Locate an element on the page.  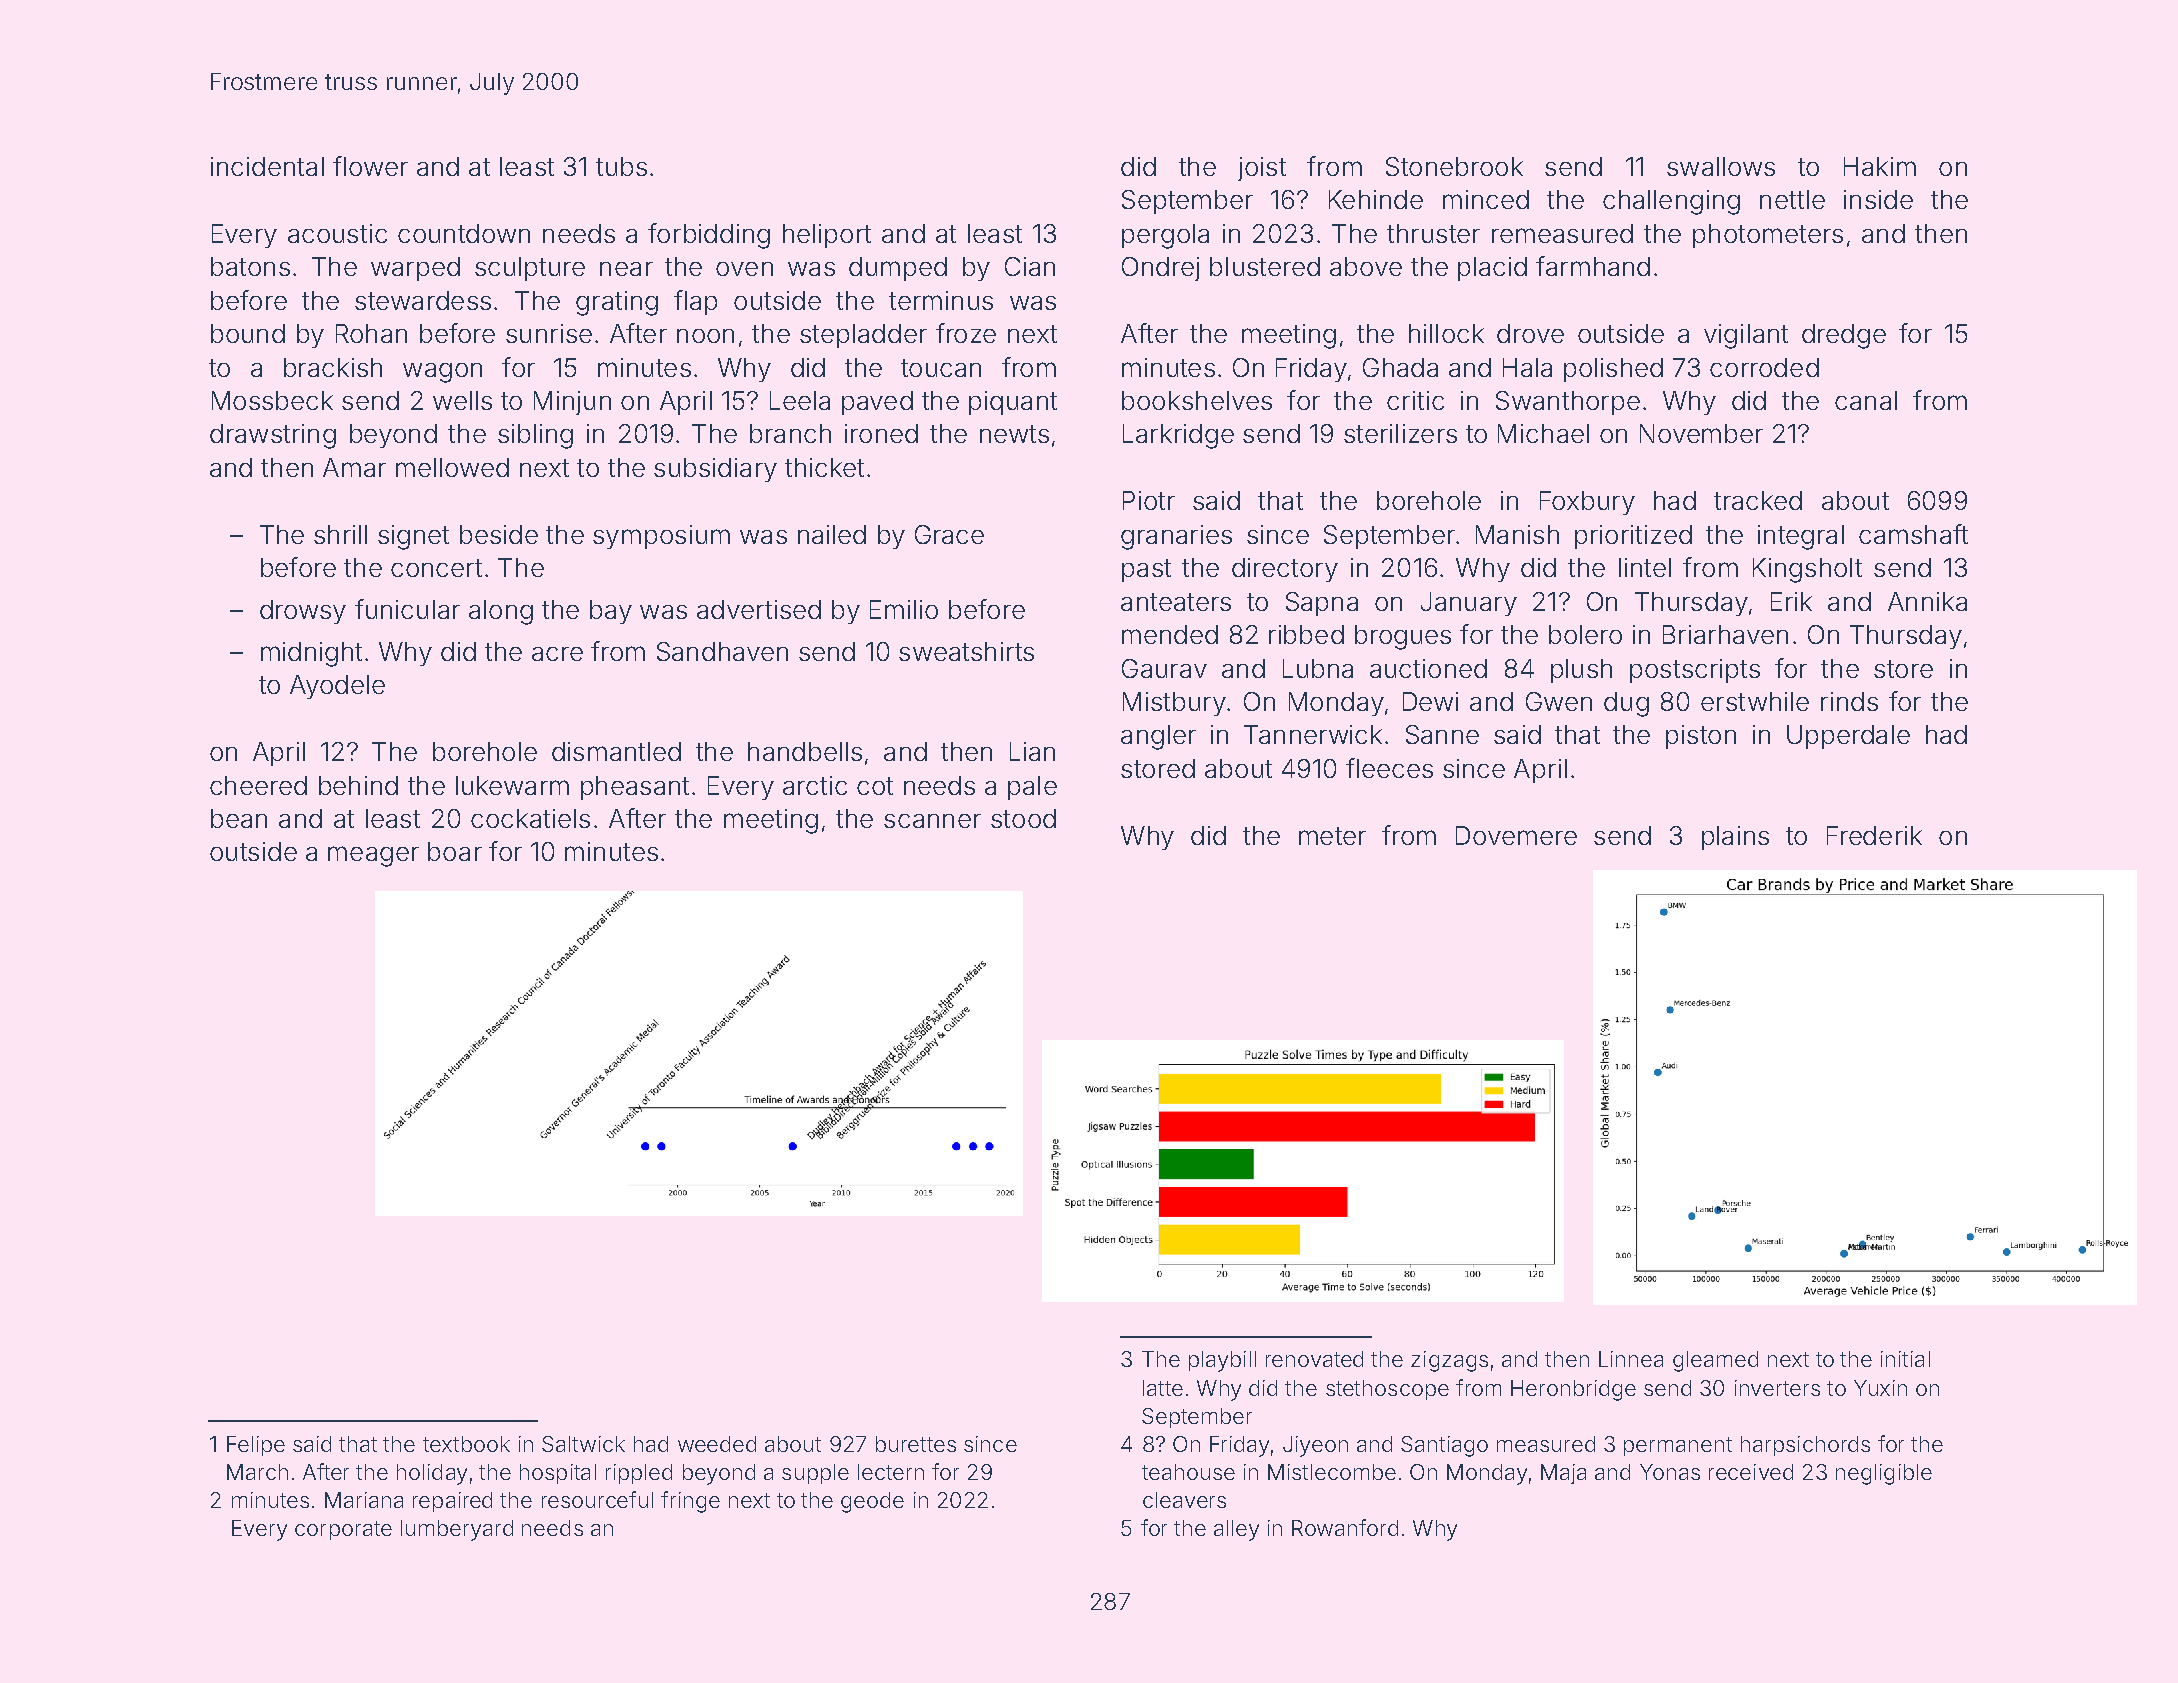
geode is located at coordinates (872, 1502).
